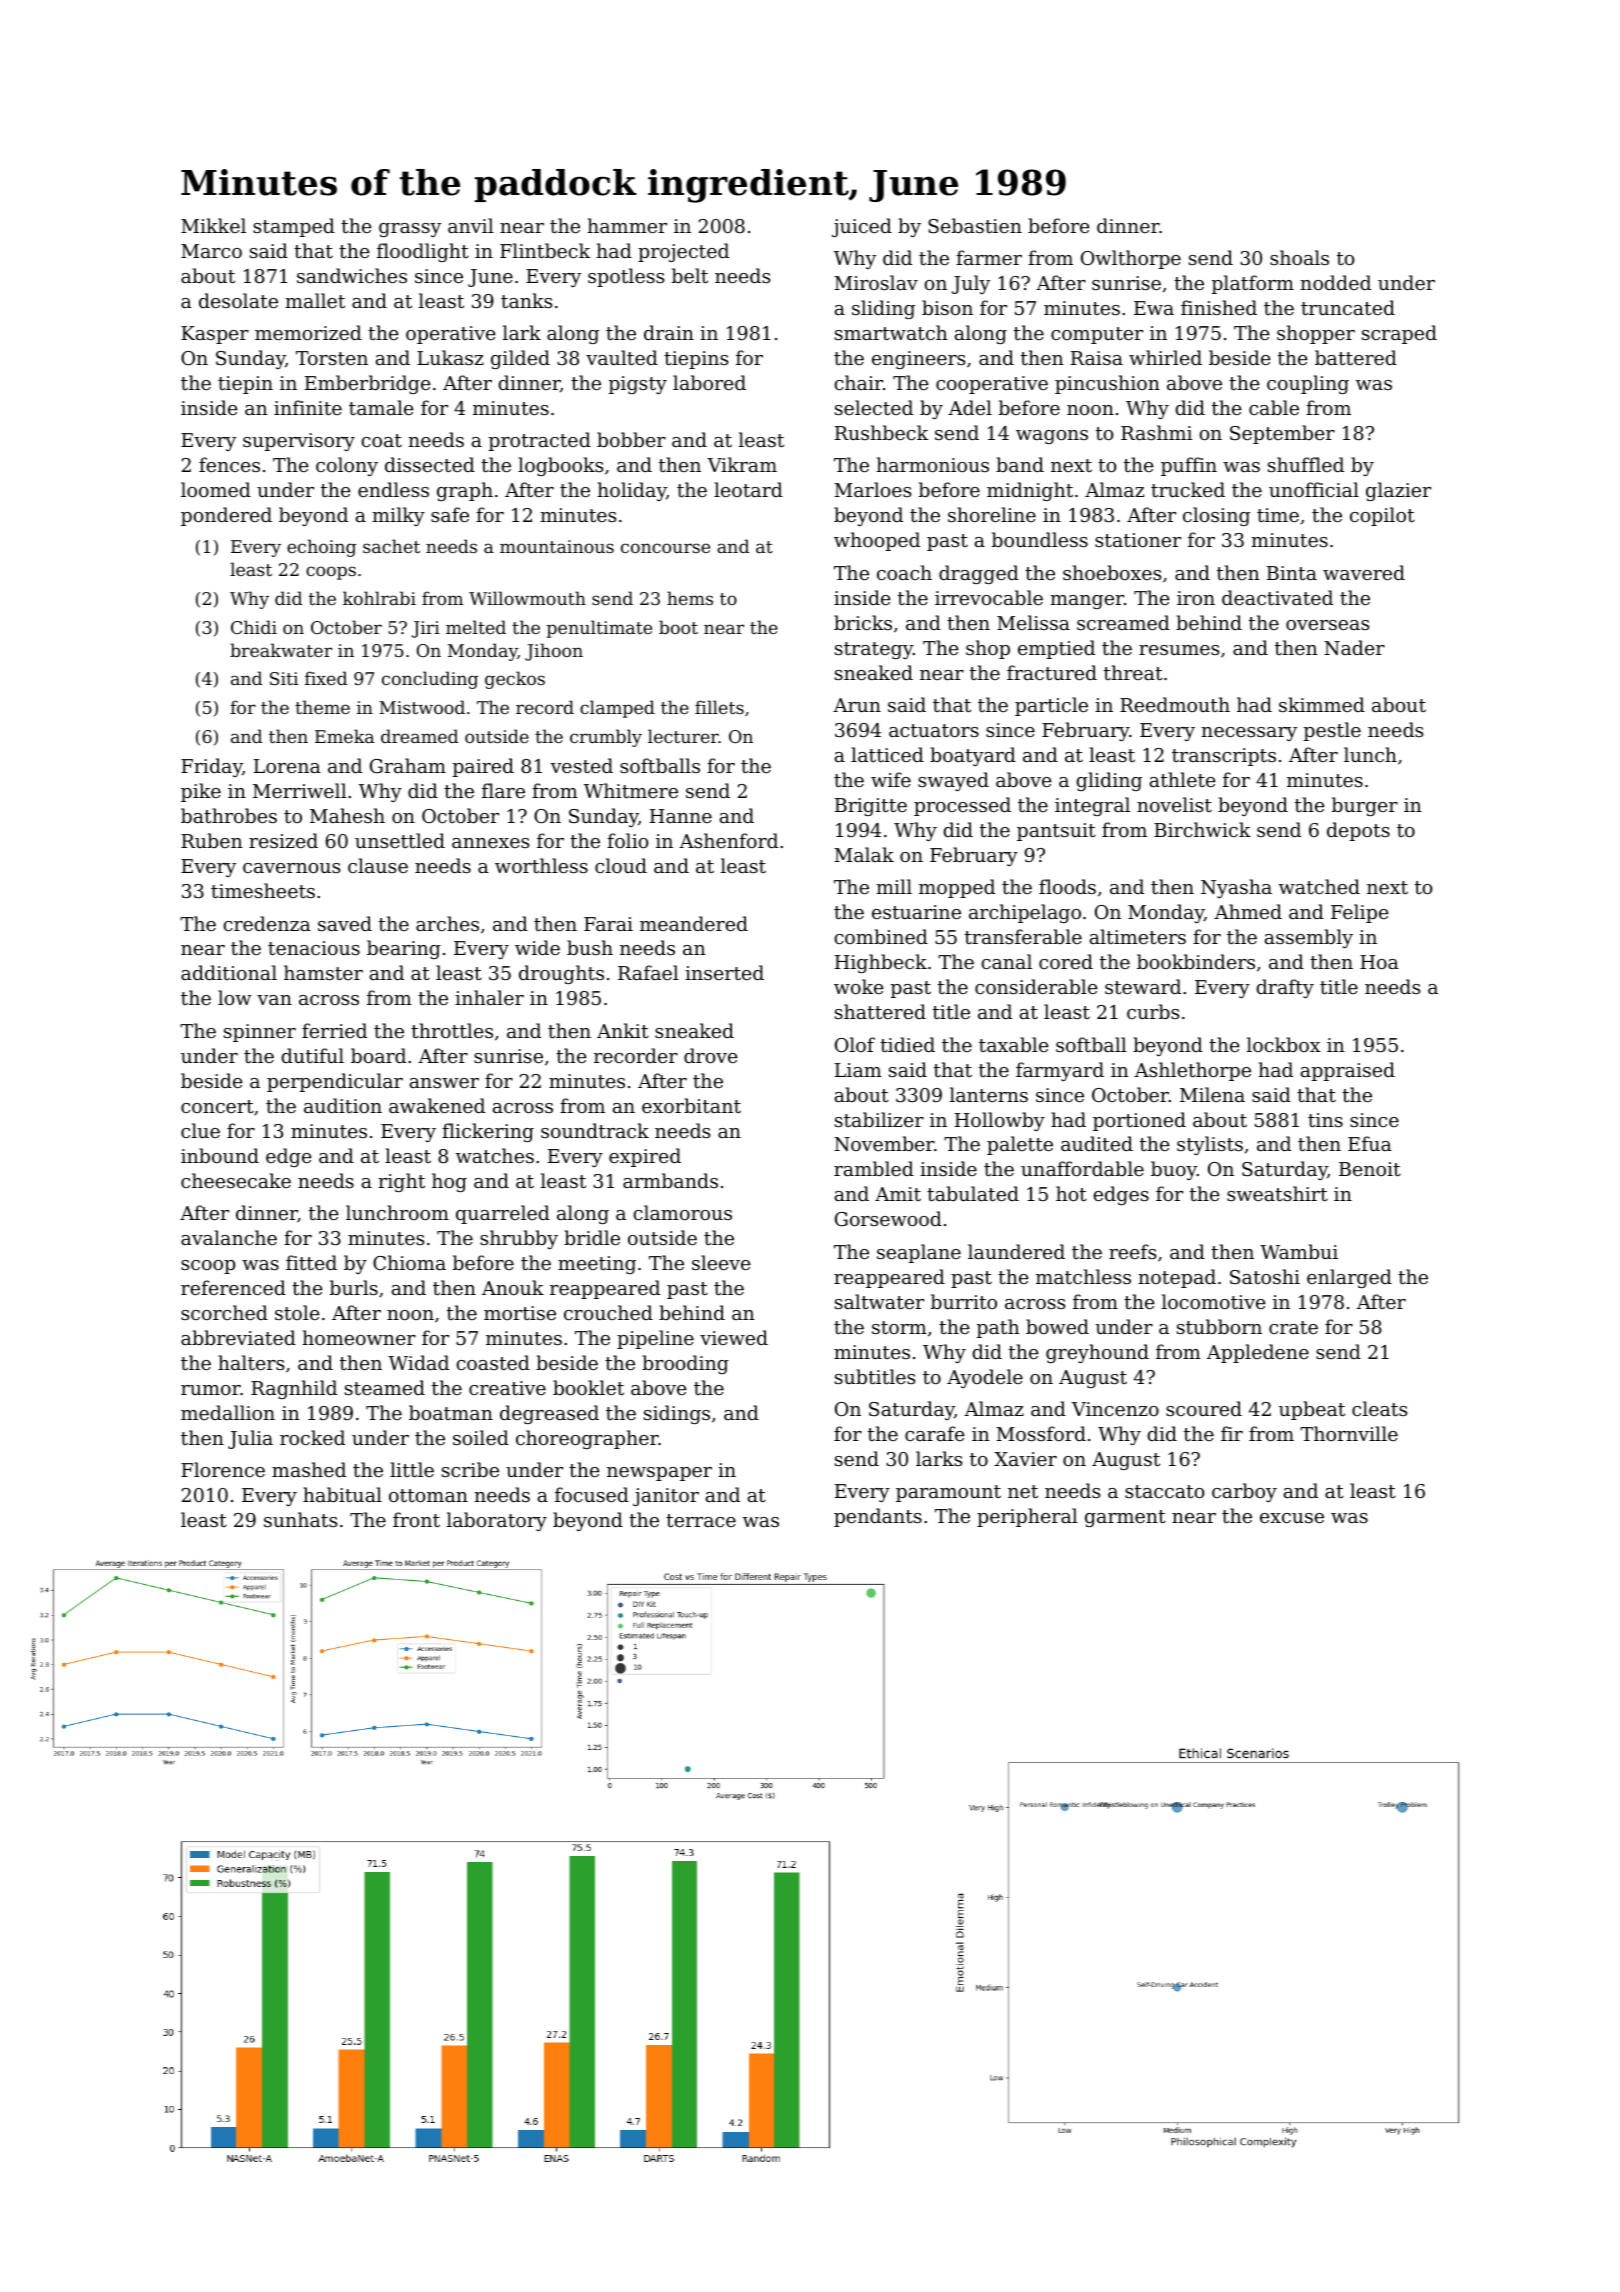  Describe the element at coordinates (677, 1414) in the screenshot. I see `sidings` at that location.
